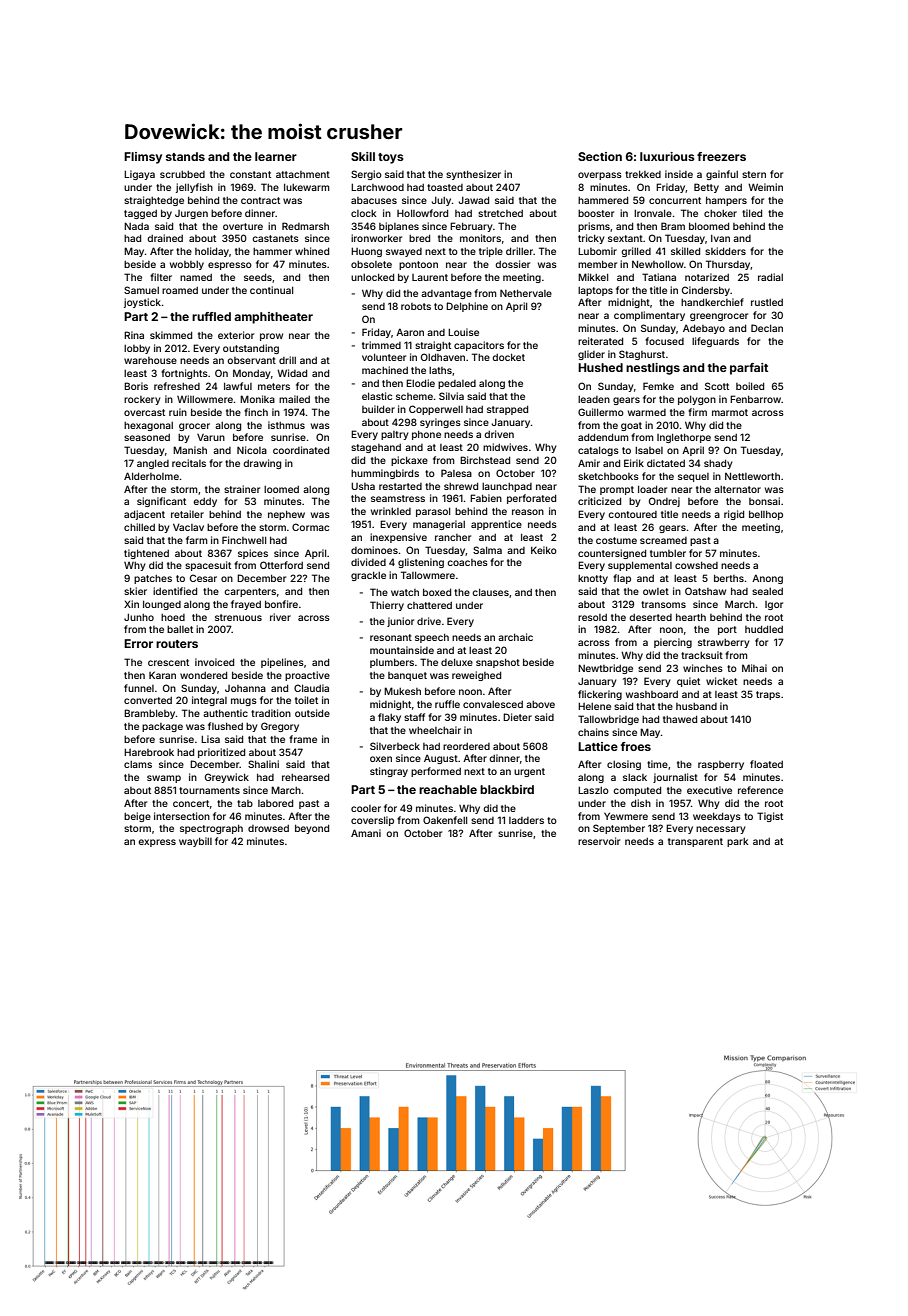 This screenshot has width=908, height=1316. Describe the element at coordinates (658, 264) in the screenshot. I see `Newhollow` at that location.
